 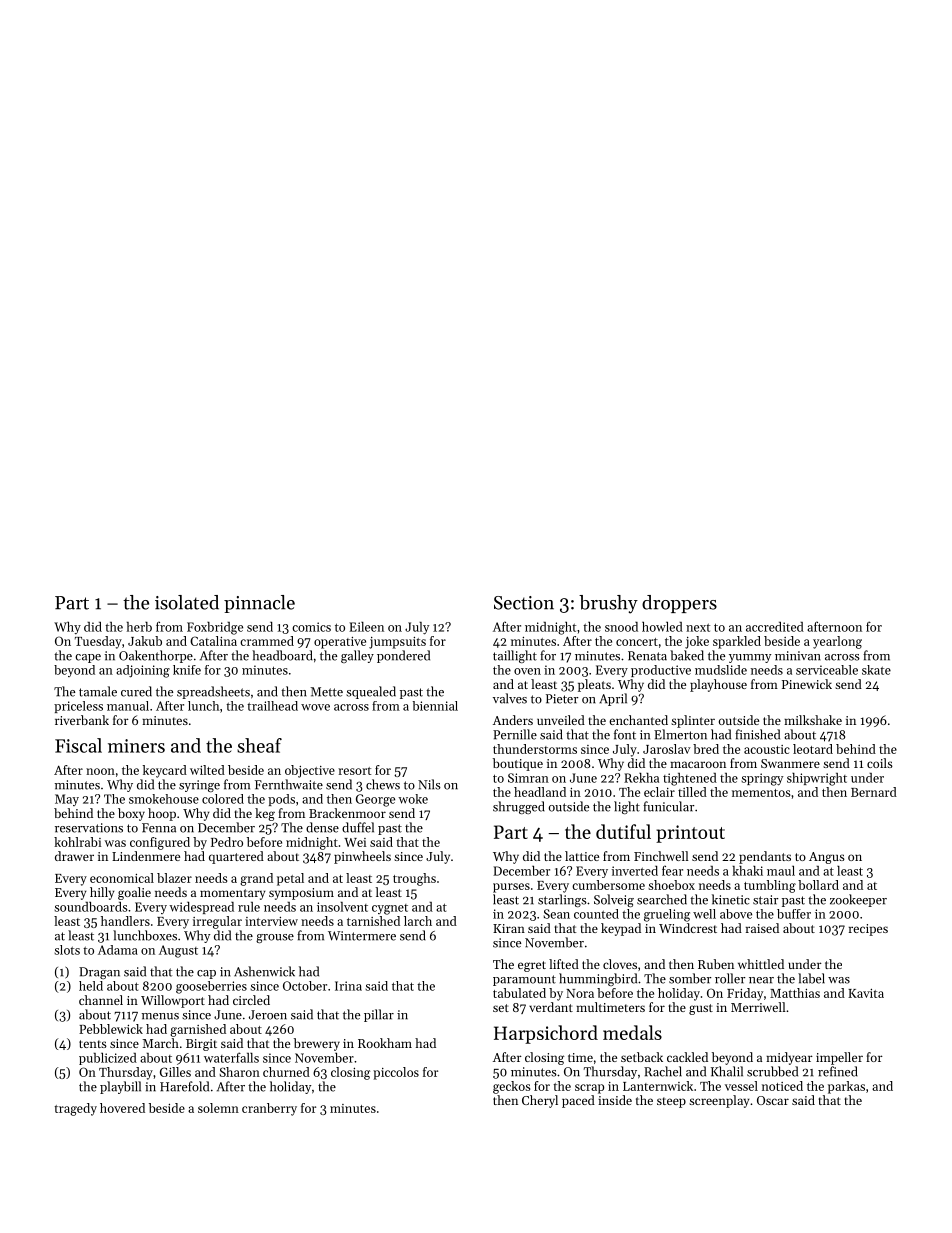 I want to click on solemn, so click(x=218, y=1108).
